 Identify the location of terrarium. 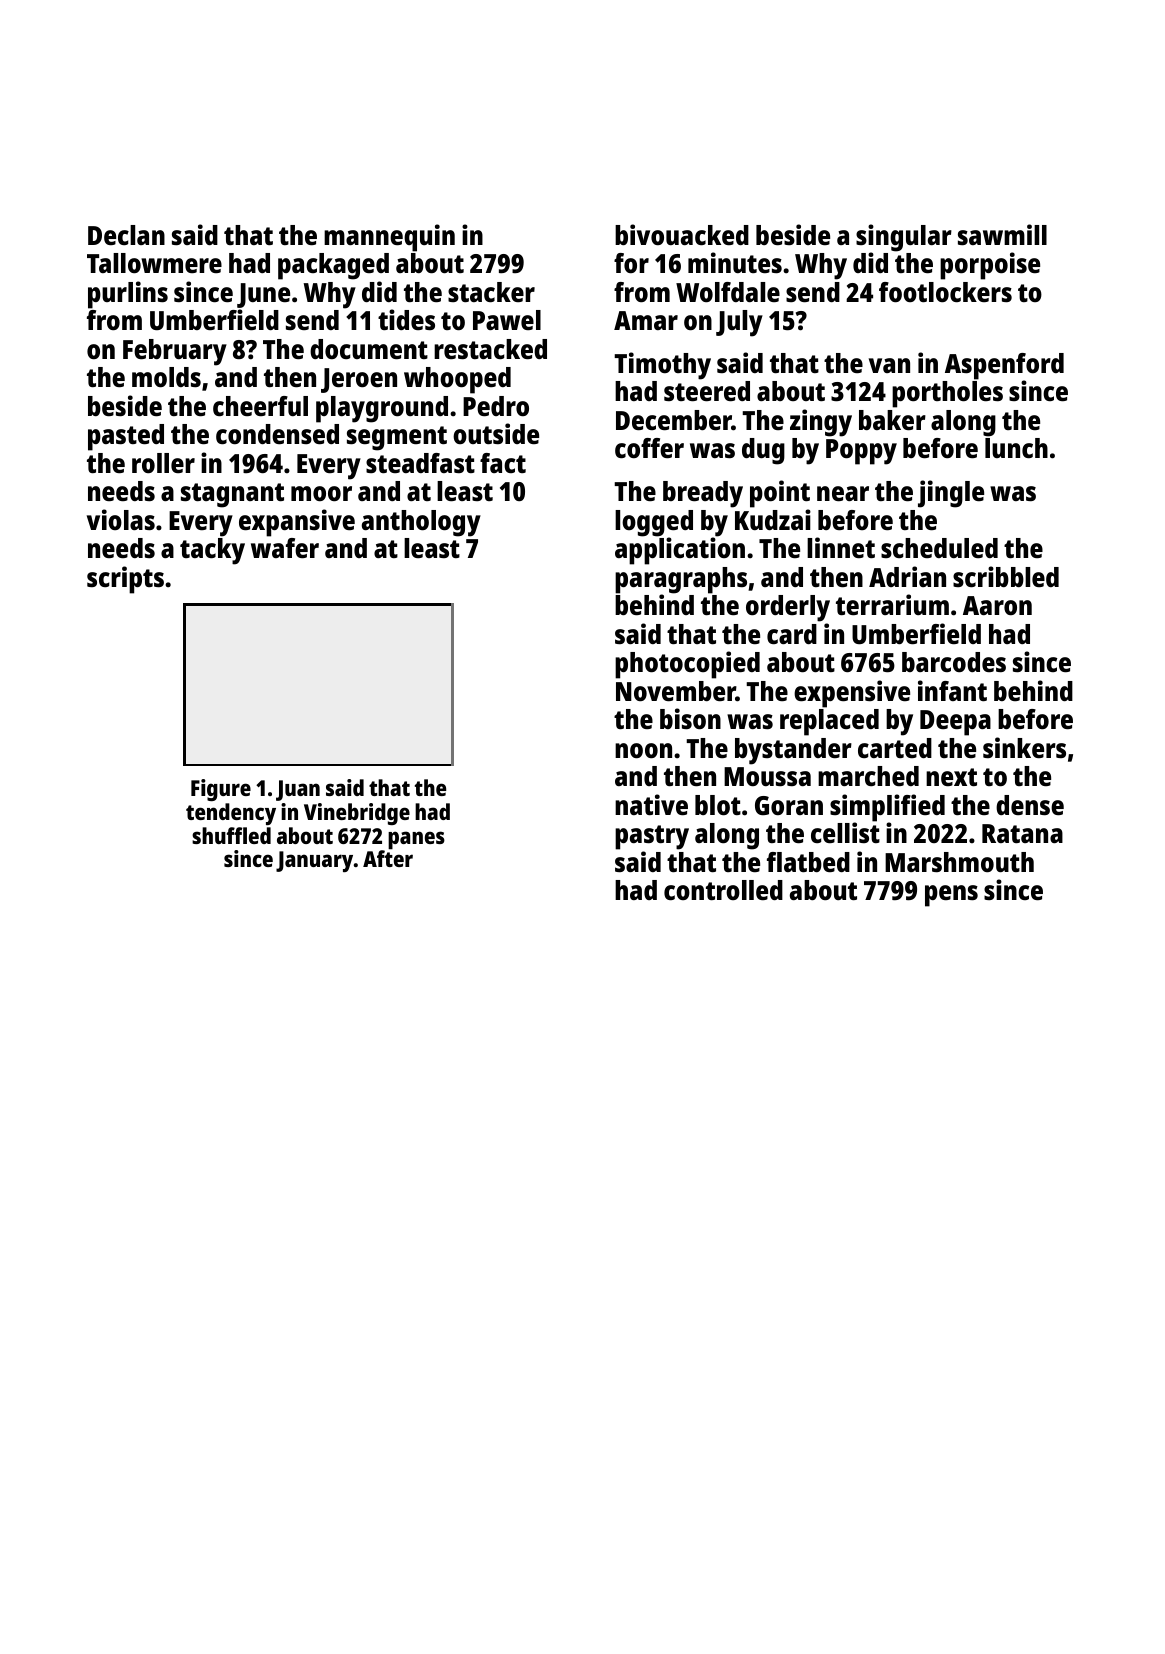
(892, 605).
